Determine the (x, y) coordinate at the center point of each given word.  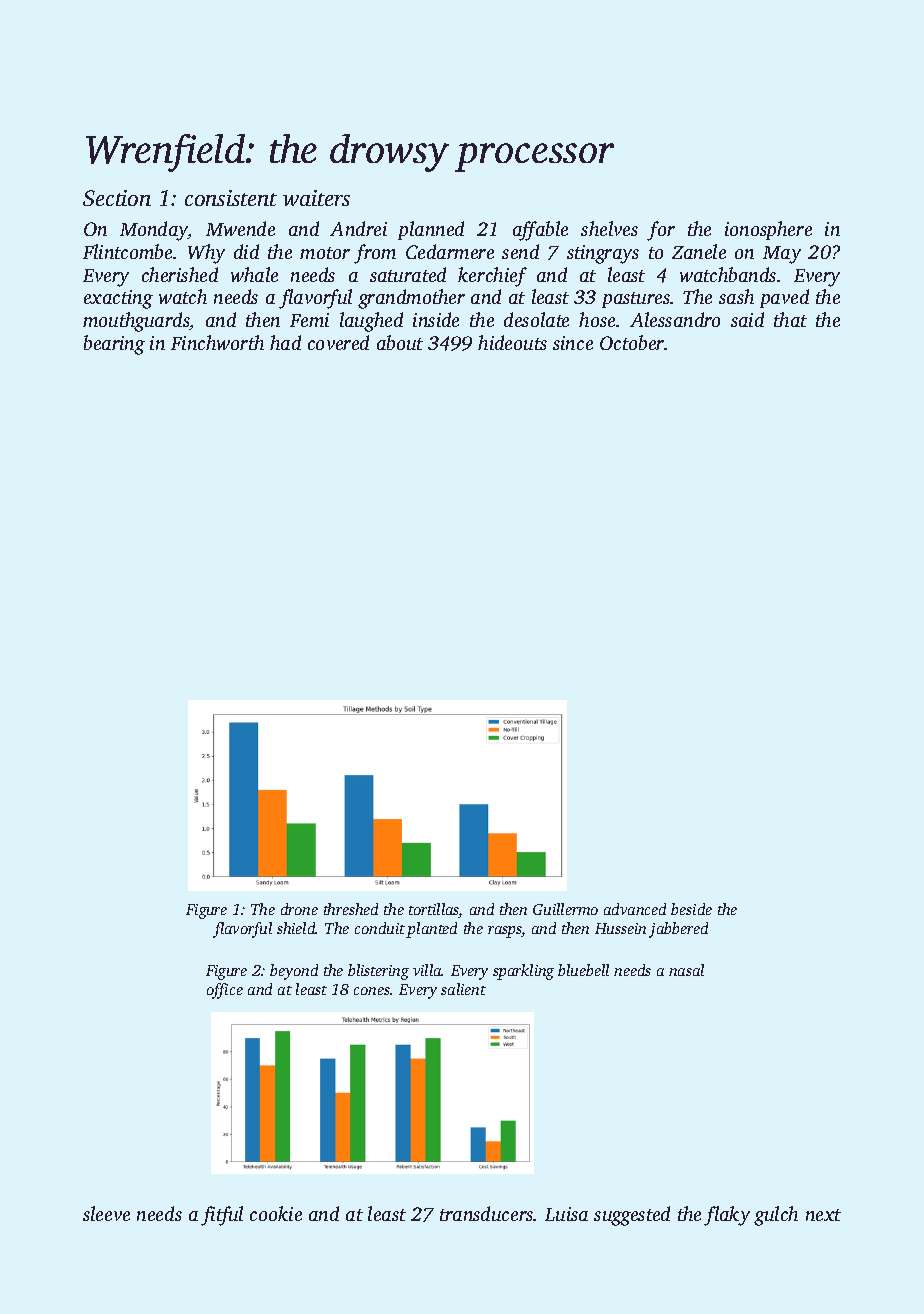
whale (254, 274)
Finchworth (217, 342)
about (400, 342)
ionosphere (768, 230)
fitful (222, 1216)
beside (691, 909)
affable (540, 231)
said (747, 319)
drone (299, 909)
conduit (380, 928)
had (285, 342)
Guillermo (565, 909)
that (790, 319)
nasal (686, 970)
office (225, 991)
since (573, 343)
